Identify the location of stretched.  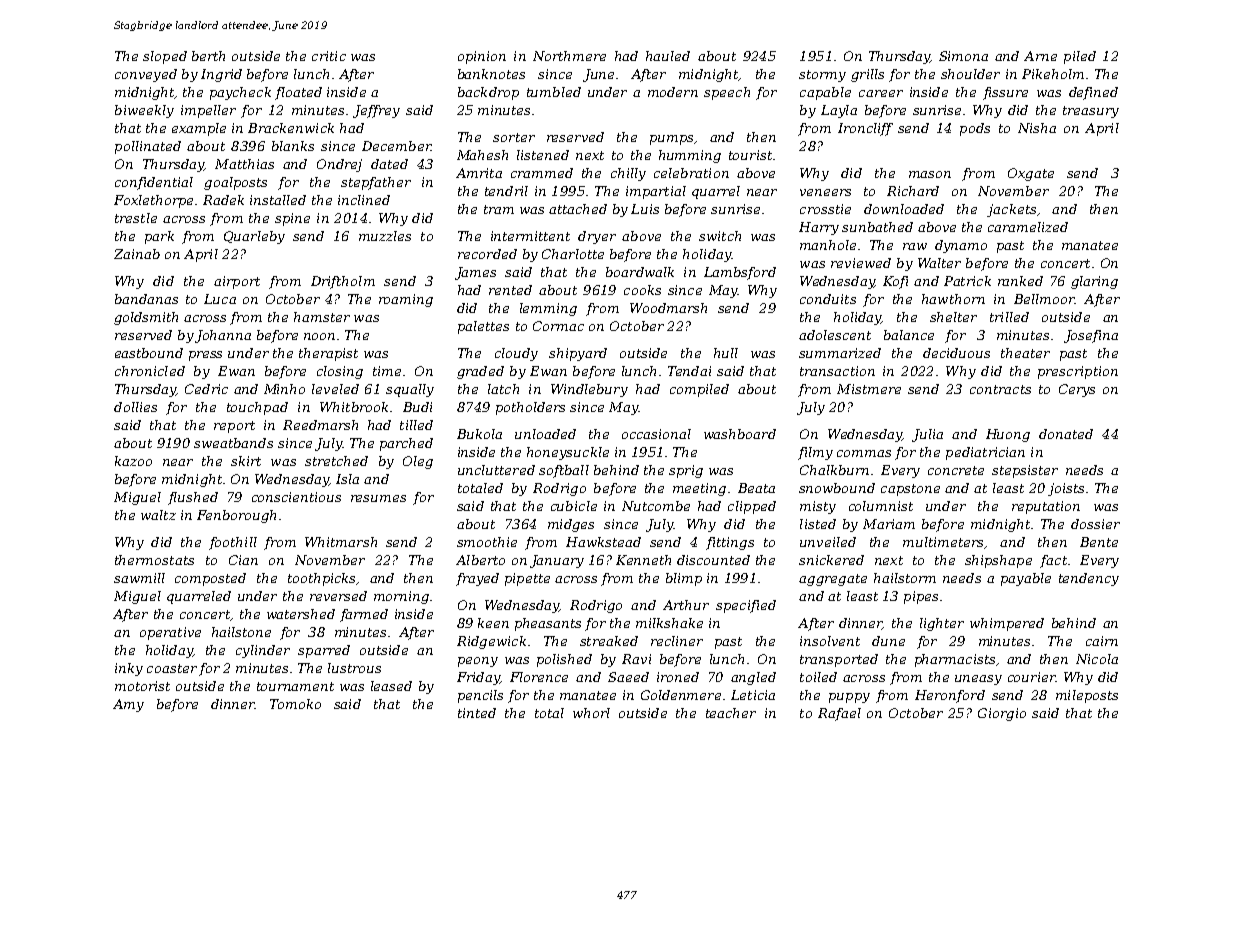
(336, 461).
